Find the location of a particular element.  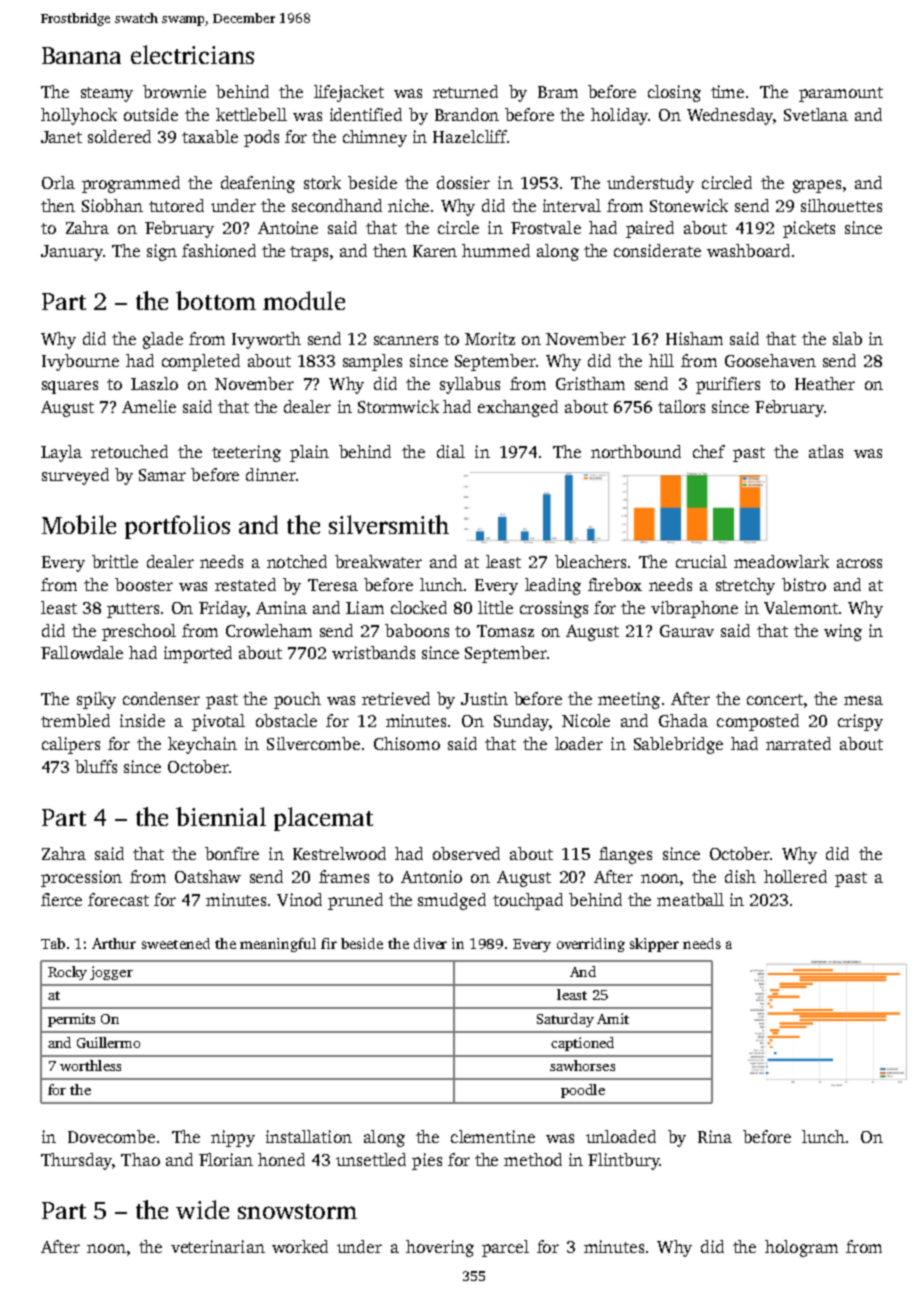

programmed is located at coordinates (131, 184).
